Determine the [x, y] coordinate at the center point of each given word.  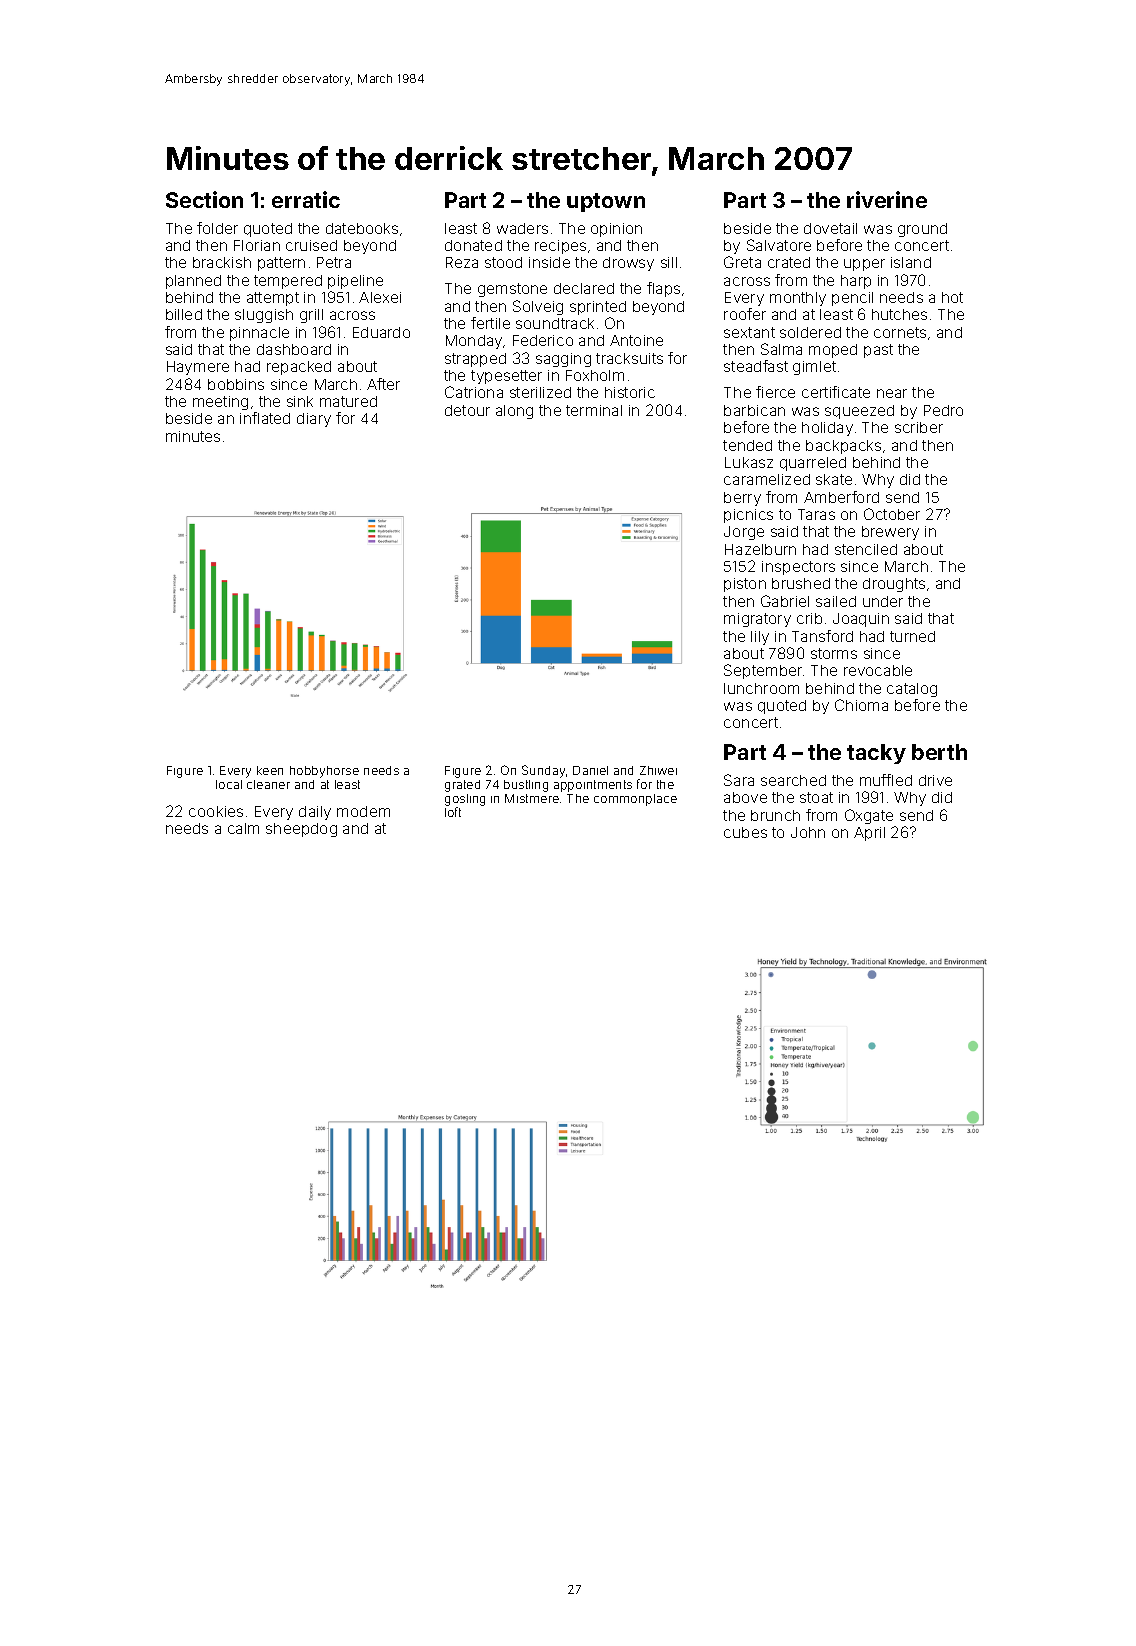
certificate [836, 392]
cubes [745, 832]
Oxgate [869, 816]
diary [314, 420]
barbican [754, 410]
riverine [887, 199]
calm [243, 828]
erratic [306, 199]
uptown [606, 202]
